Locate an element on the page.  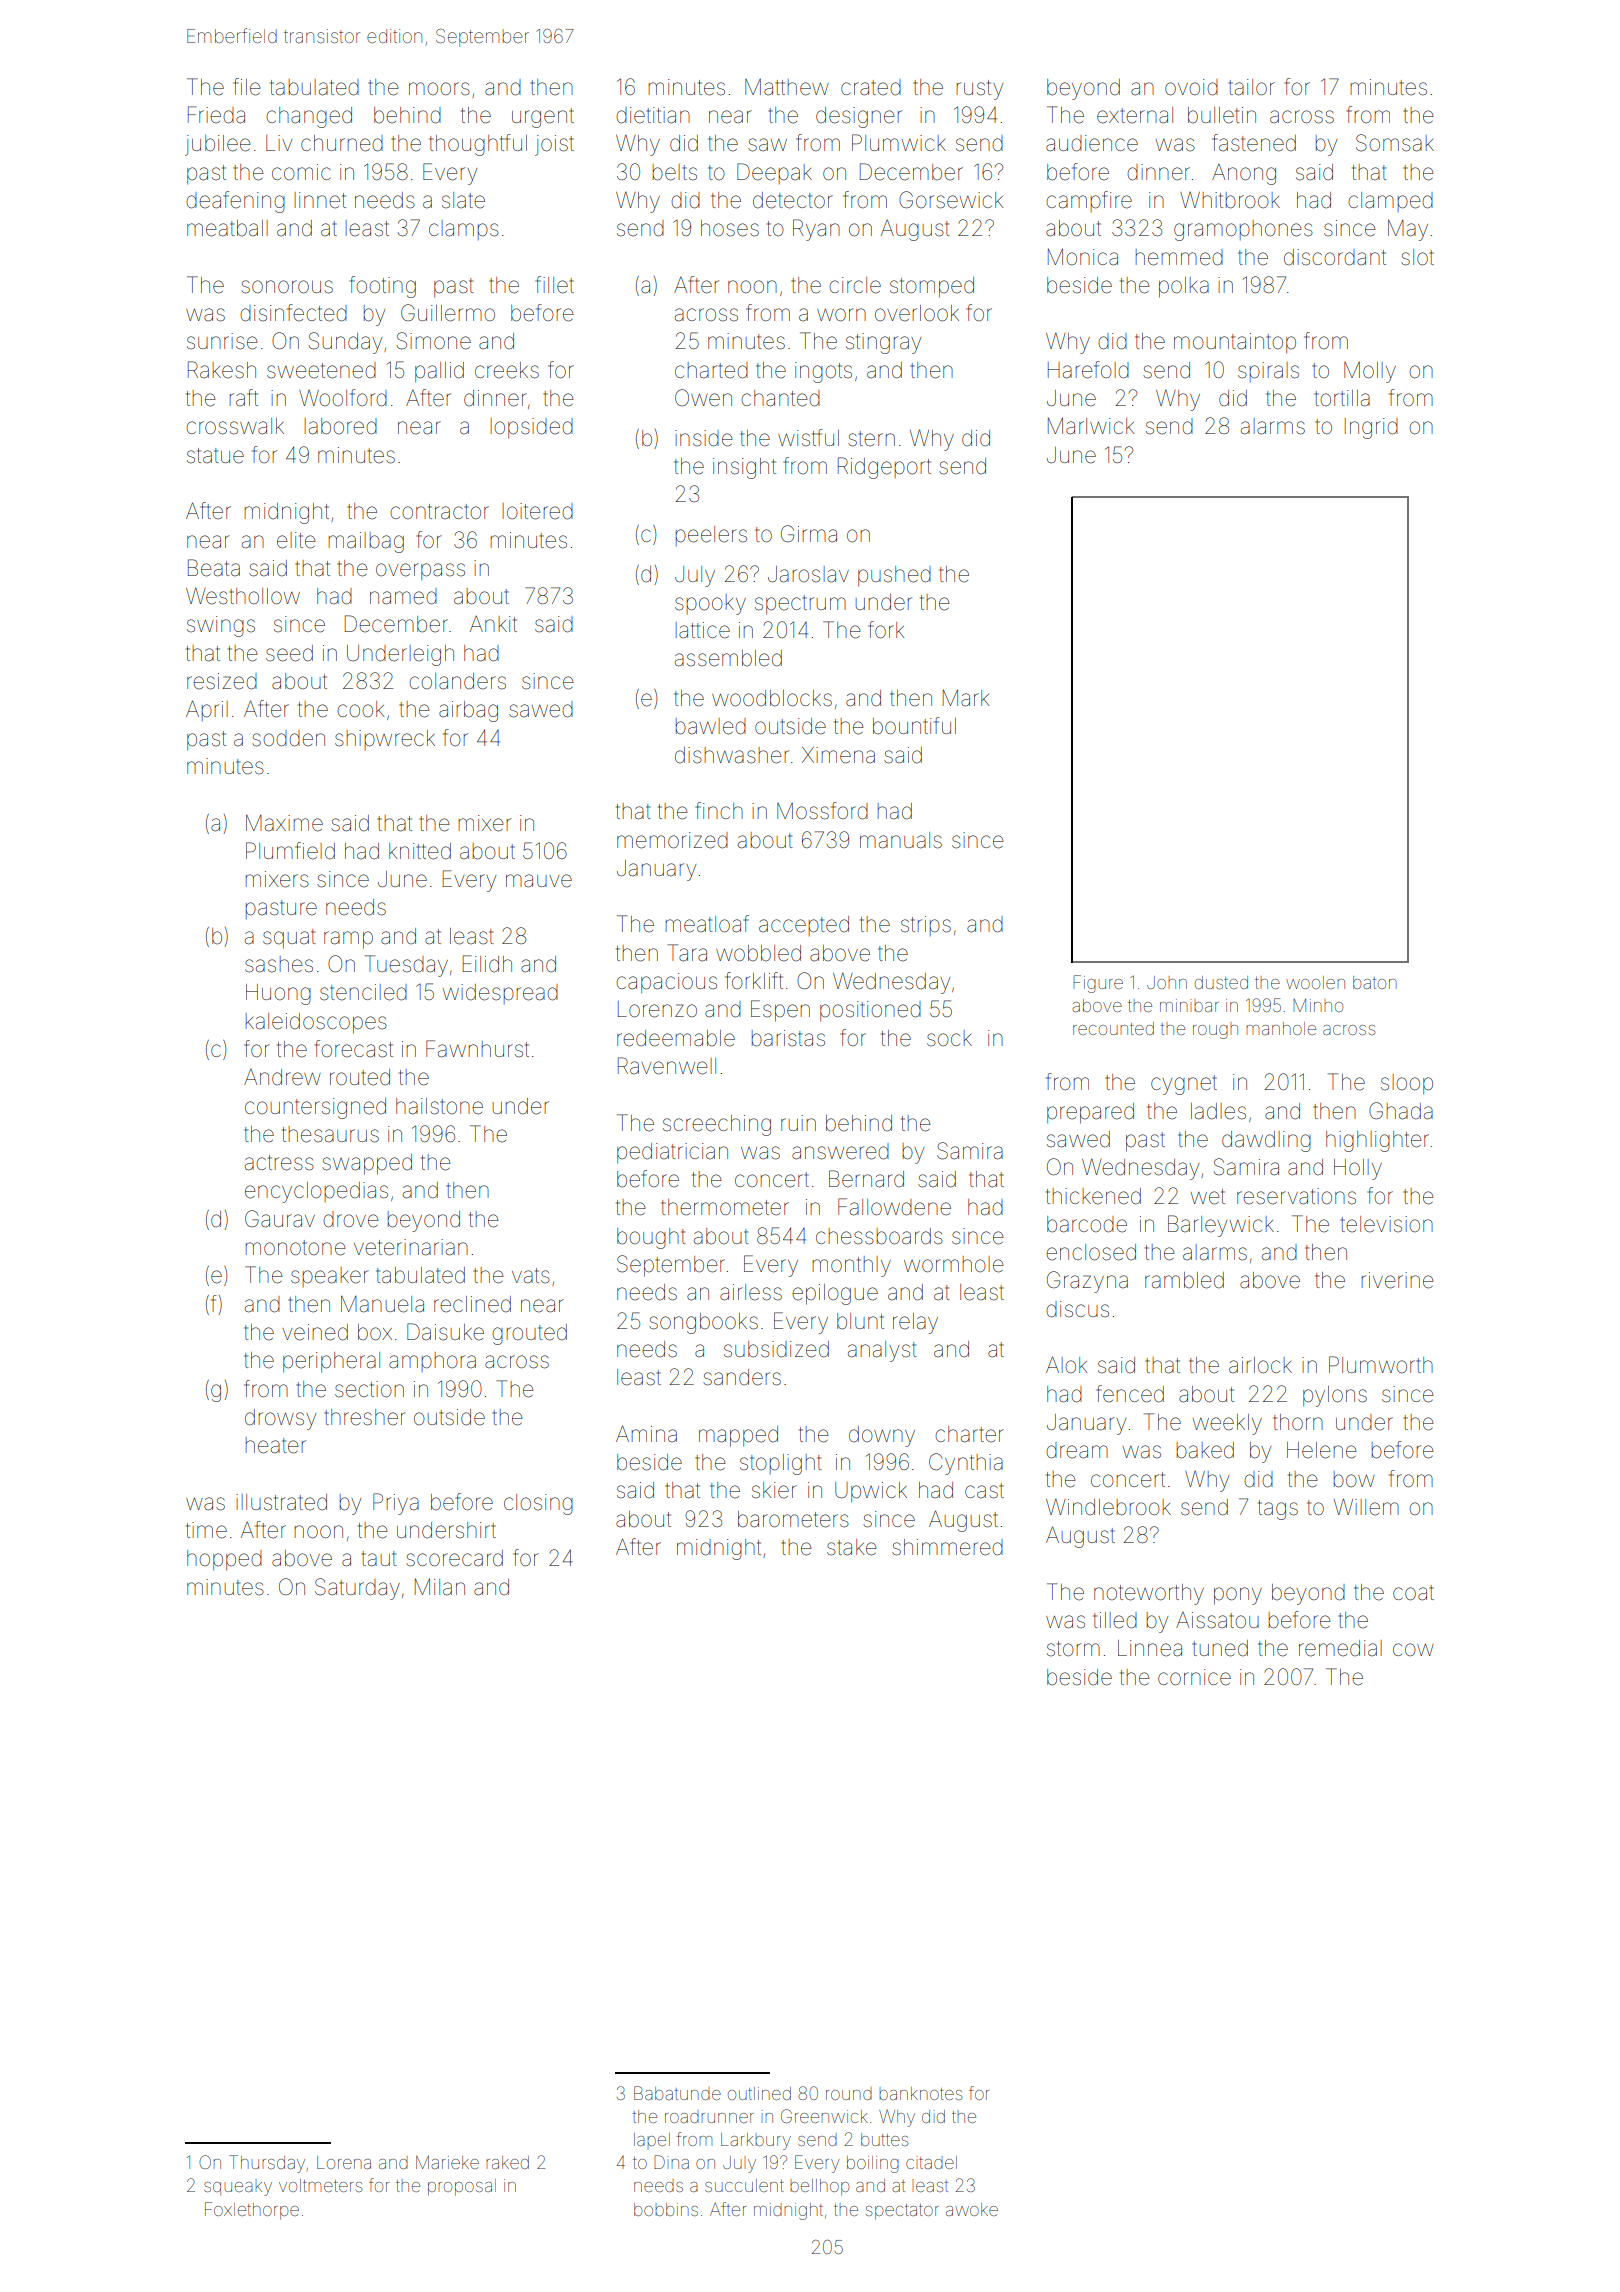
riverine is located at coordinates (1397, 1280).
